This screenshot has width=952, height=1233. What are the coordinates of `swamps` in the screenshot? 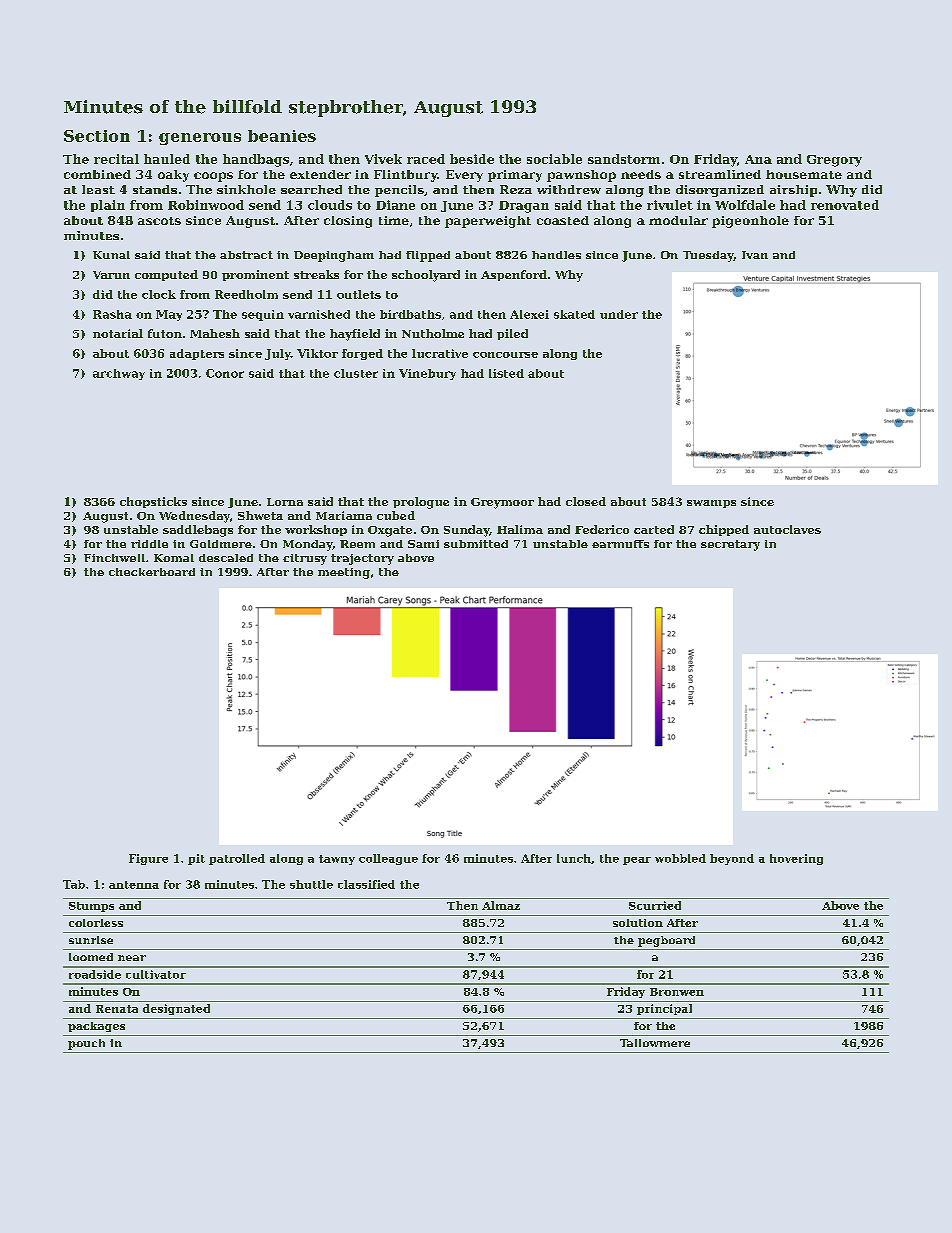 It's located at (711, 504).
